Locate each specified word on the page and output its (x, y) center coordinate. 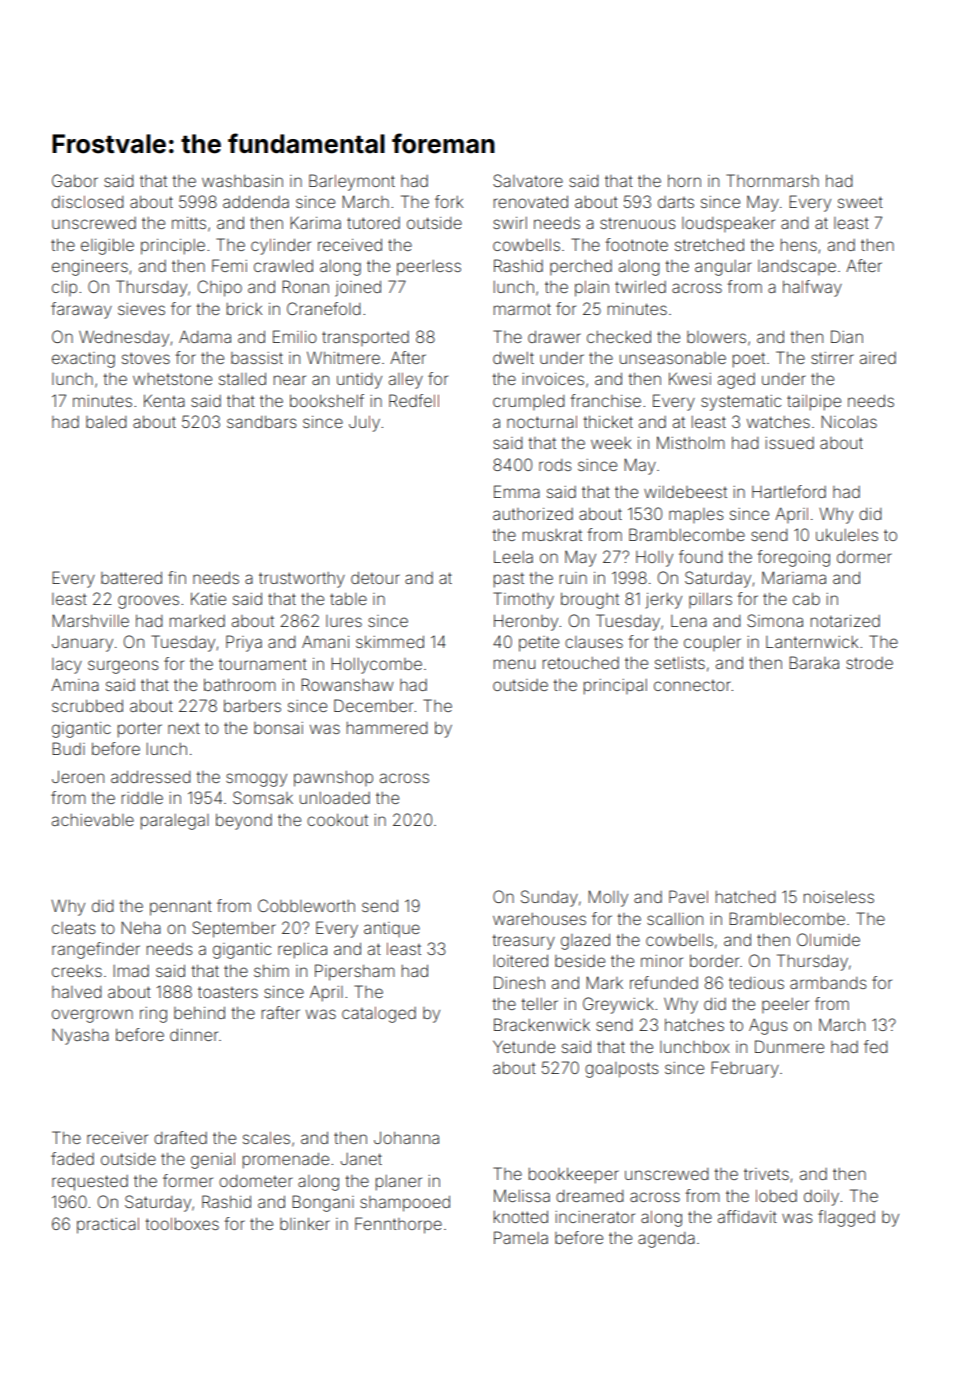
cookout (337, 820)
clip (64, 288)
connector (692, 685)
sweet (860, 202)
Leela (513, 557)
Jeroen (78, 777)
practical (108, 1226)
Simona (775, 620)
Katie (208, 598)
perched (581, 267)
